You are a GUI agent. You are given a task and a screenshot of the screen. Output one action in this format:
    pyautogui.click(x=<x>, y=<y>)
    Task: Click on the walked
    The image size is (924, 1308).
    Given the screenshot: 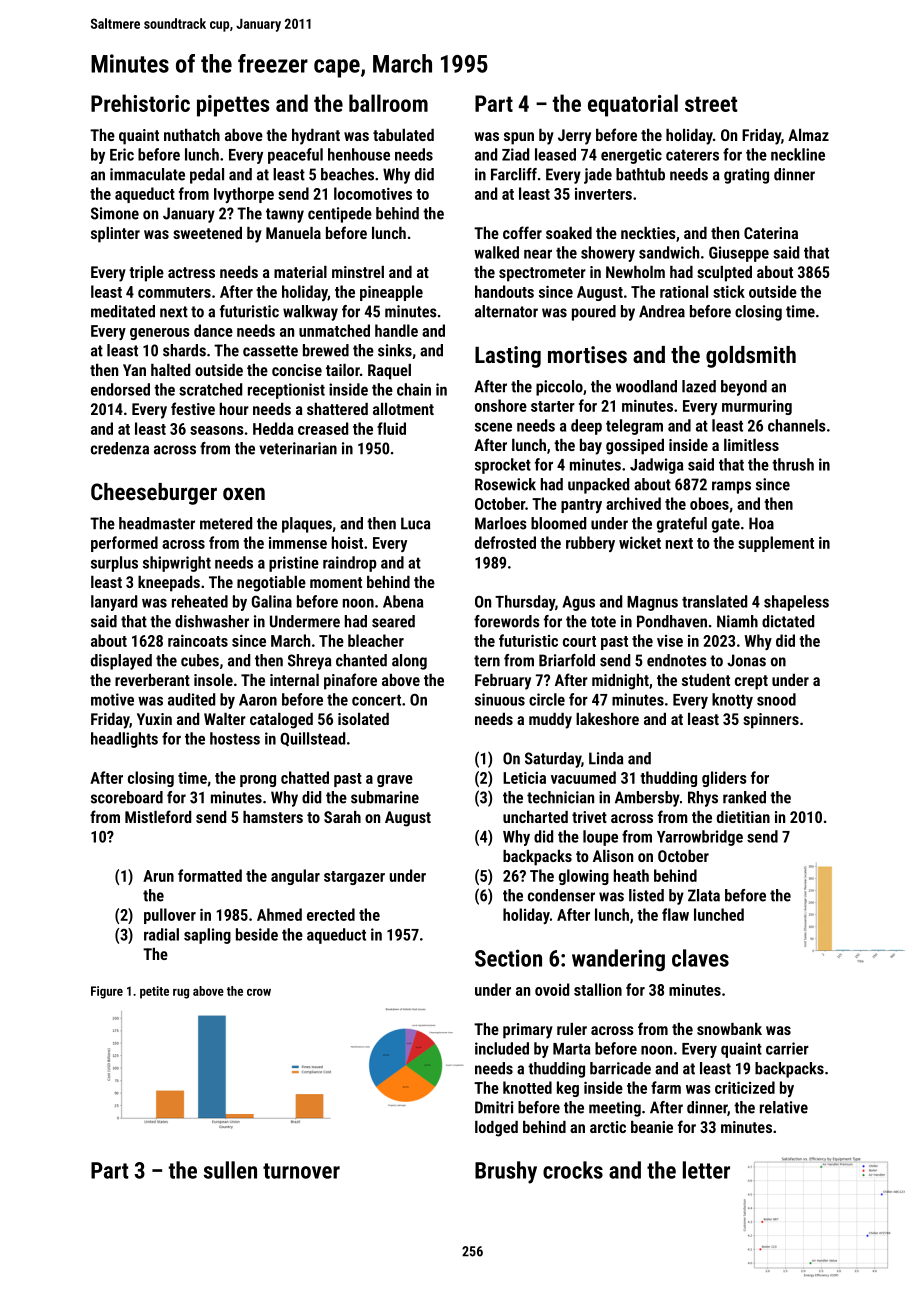 What is the action you would take?
    pyautogui.click(x=496, y=252)
